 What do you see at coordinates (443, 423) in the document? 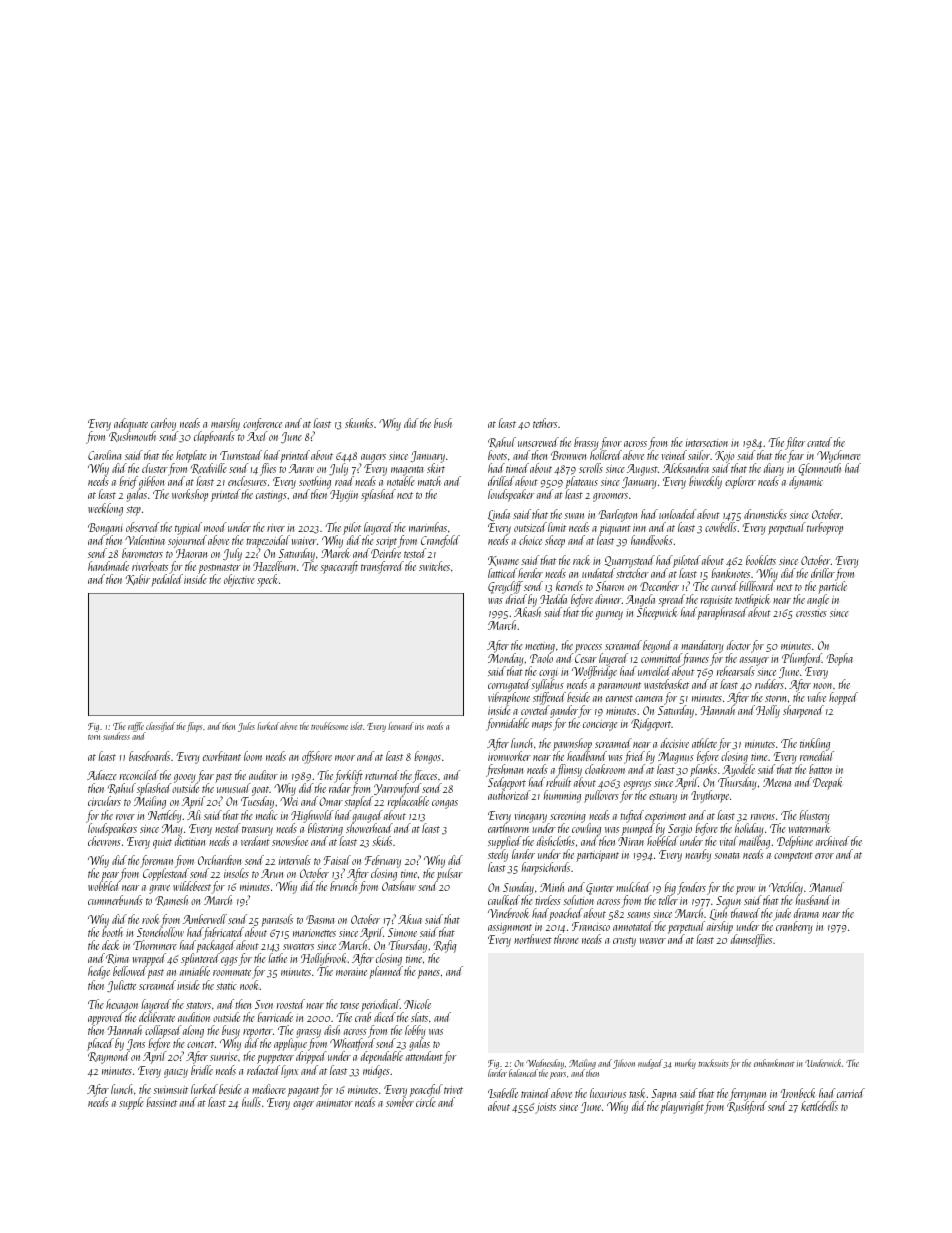
I see `bush` at bounding box center [443, 423].
